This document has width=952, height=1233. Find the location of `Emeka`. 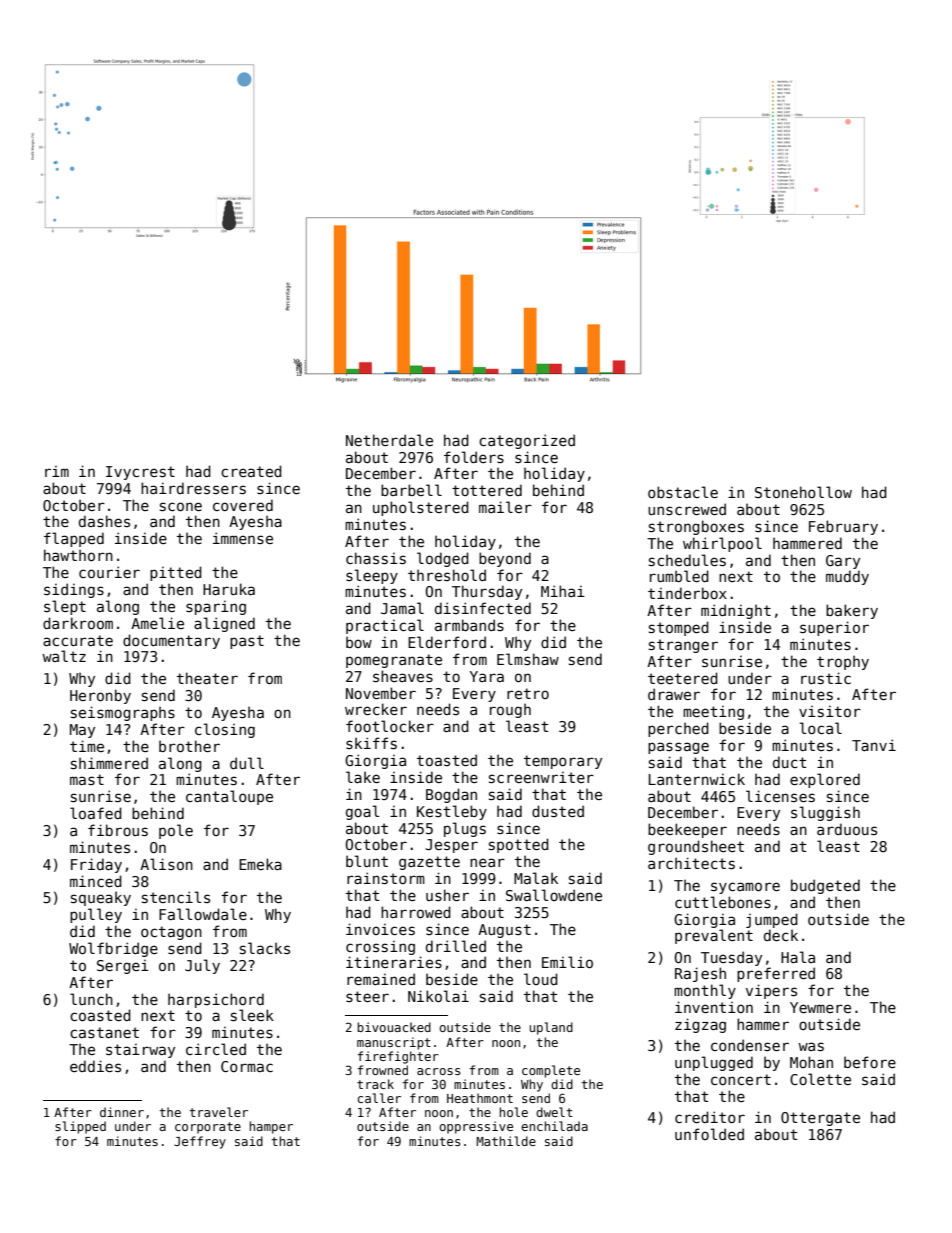

Emeka is located at coordinates (260, 864).
